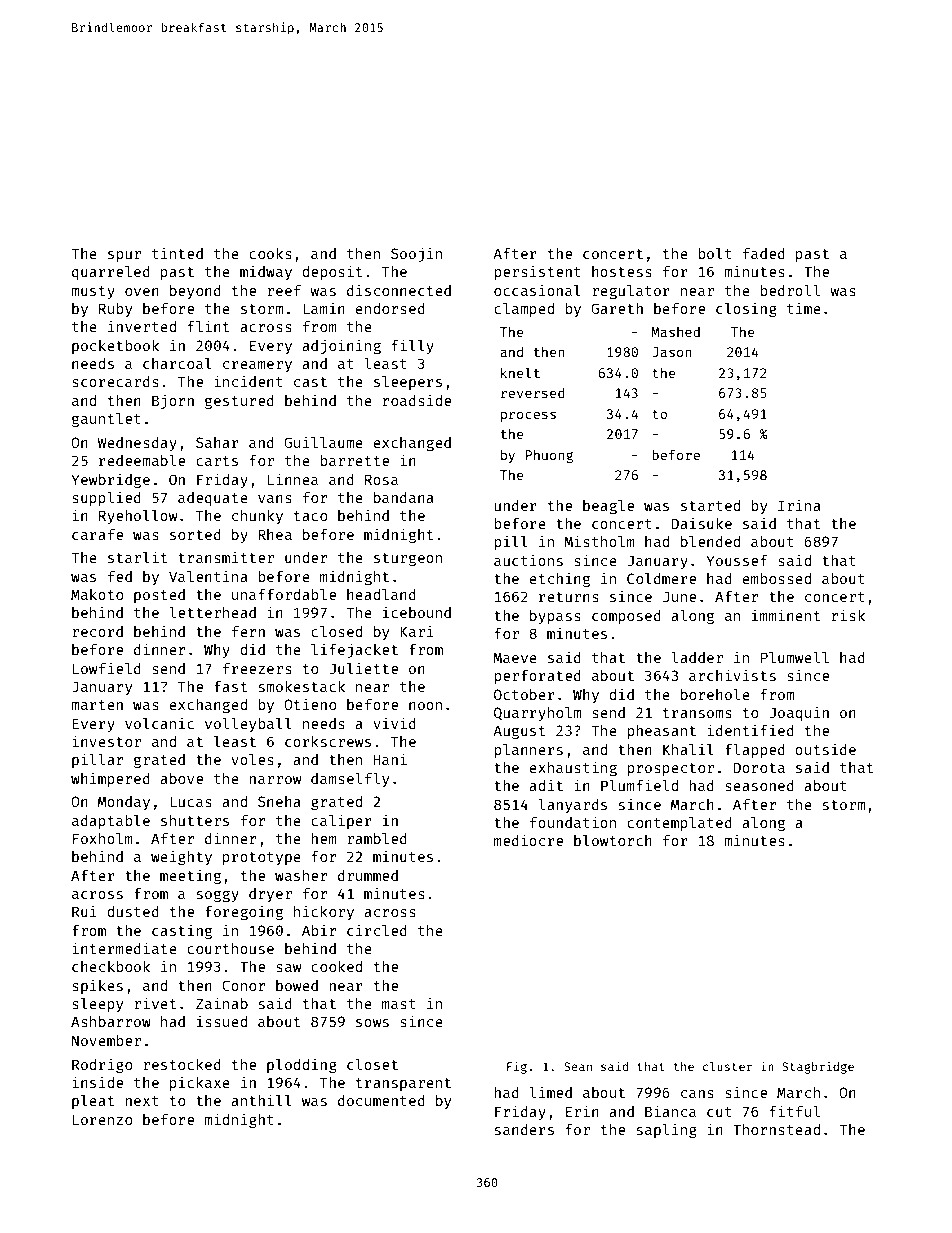 The width and height of the screenshot is (952, 1233). Describe the element at coordinates (715, 253) in the screenshot. I see `bolt` at that location.
